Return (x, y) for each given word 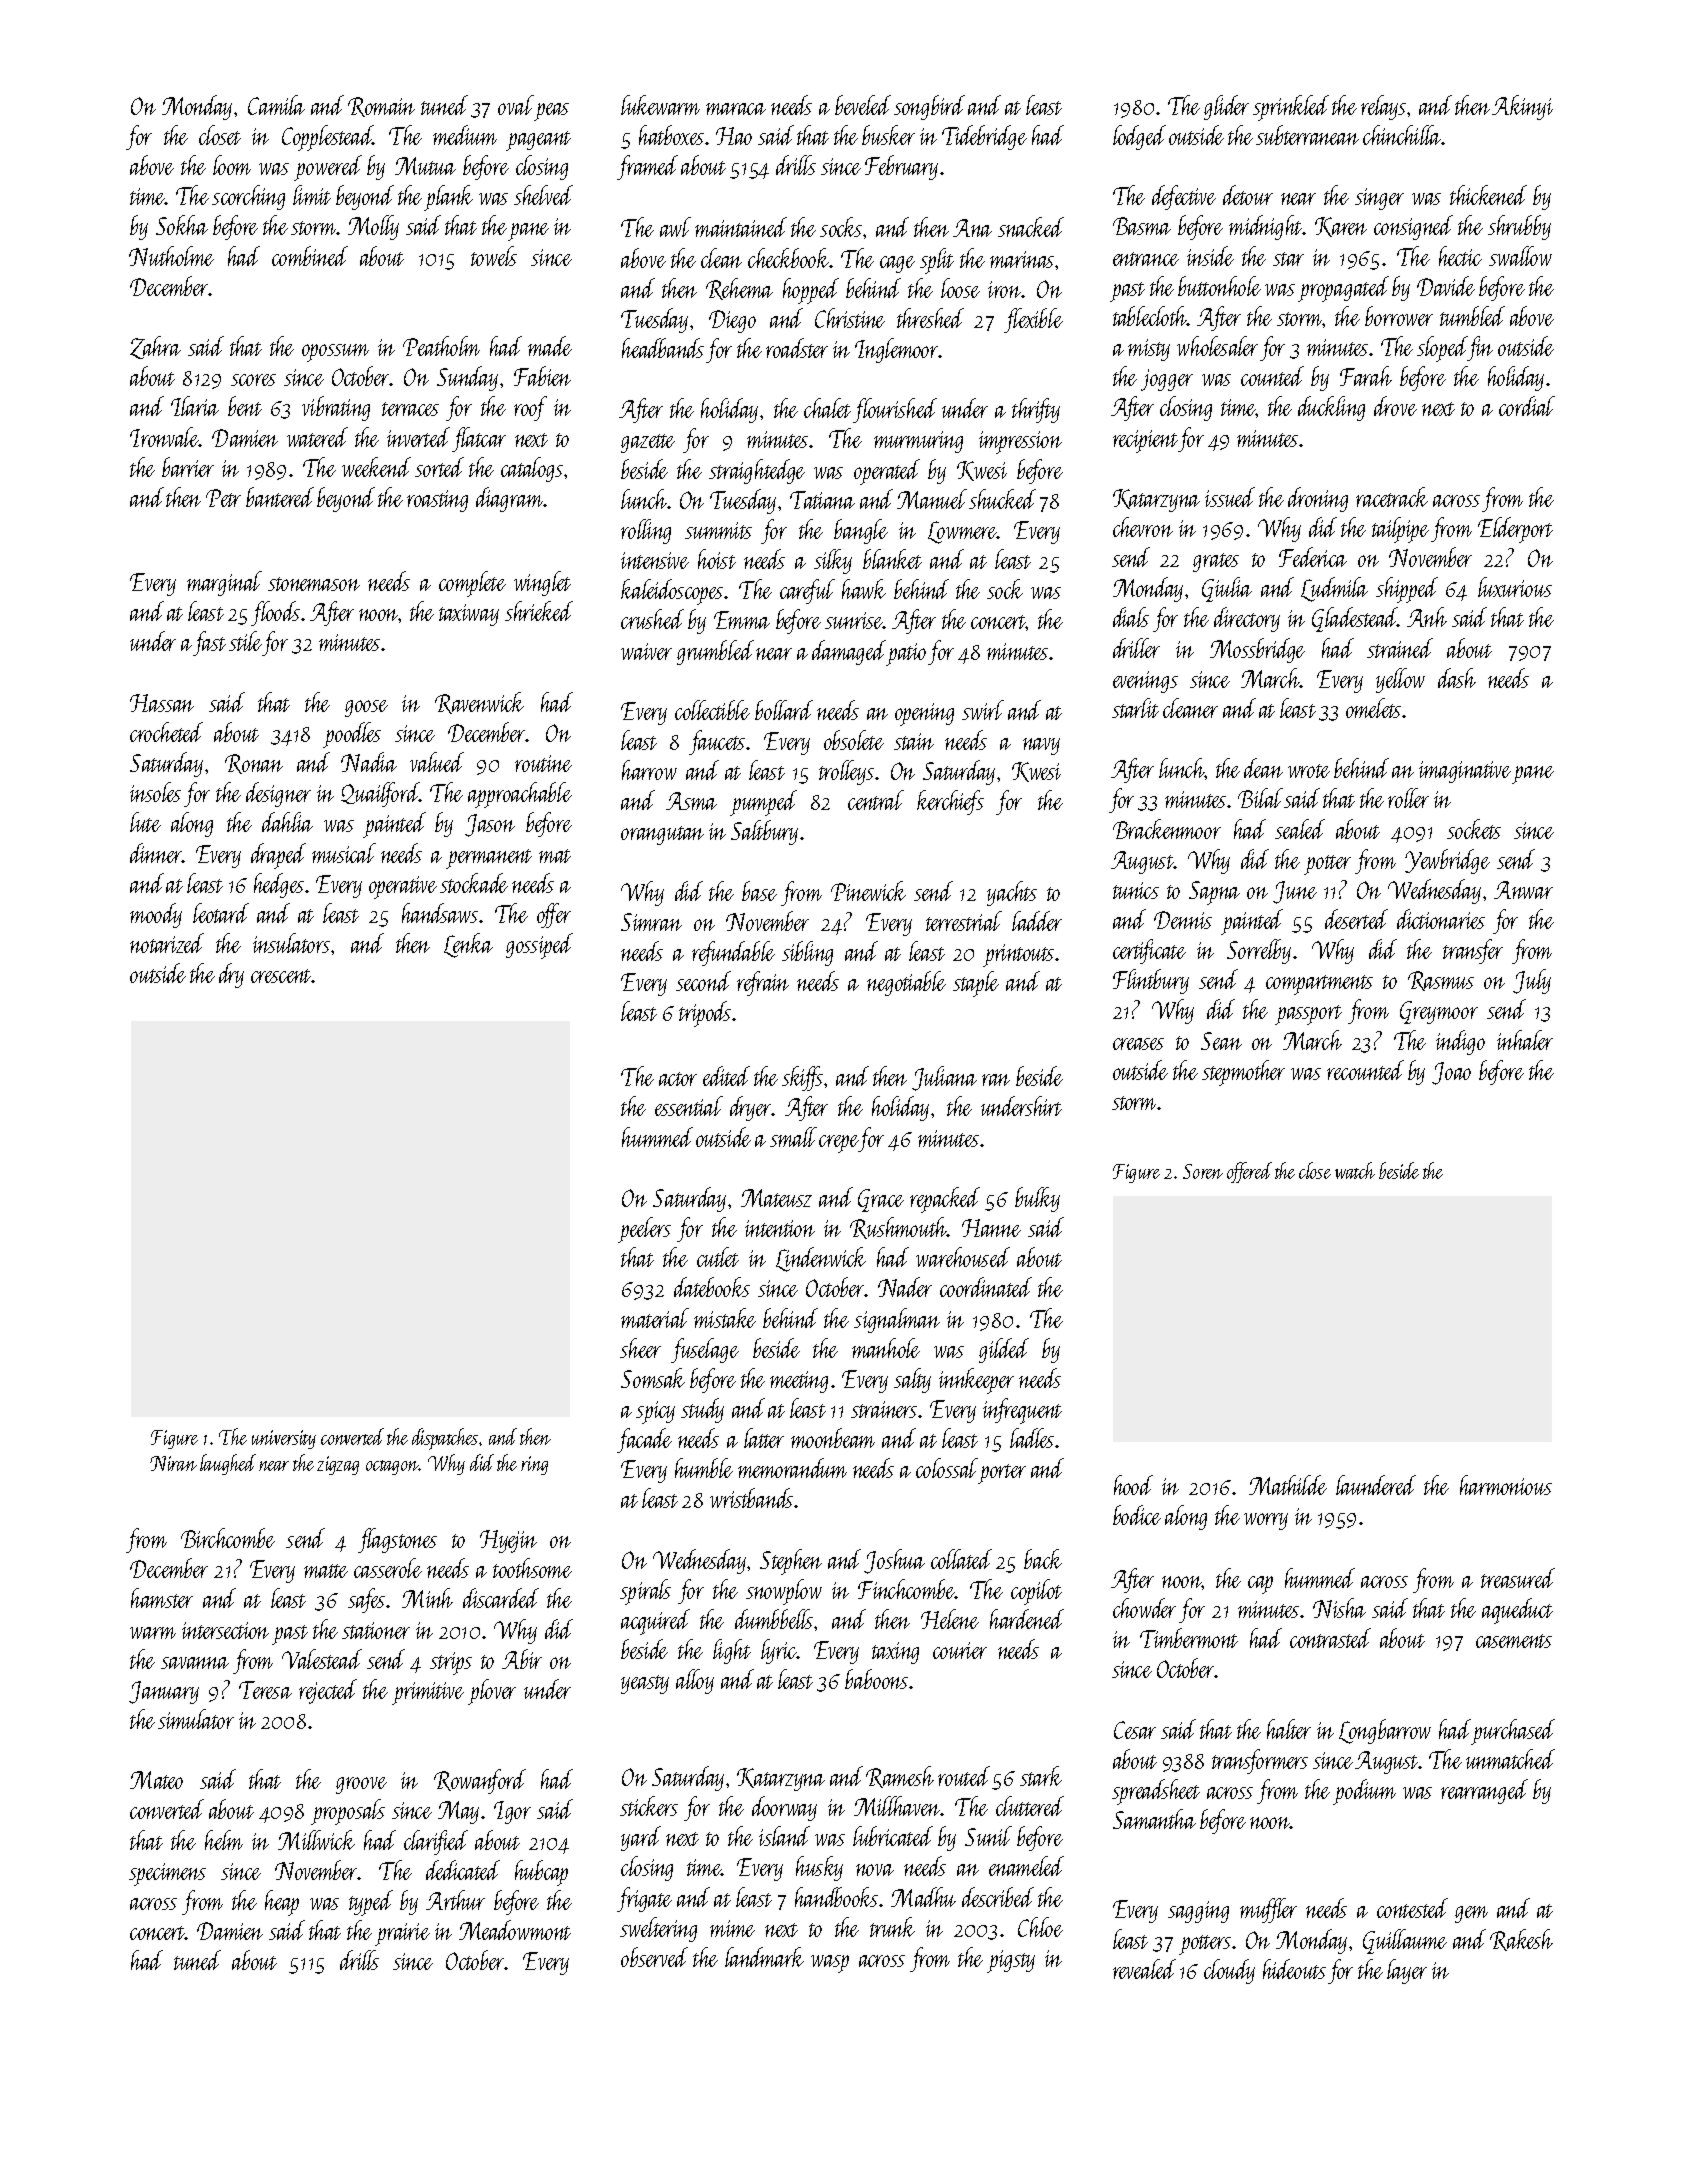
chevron (1143, 527)
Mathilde (1288, 1485)
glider (1226, 107)
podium (1364, 1792)
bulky (1037, 1199)
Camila (276, 105)
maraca (736, 109)
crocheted (166, 732)
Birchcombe (228, 1538)
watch (1355, 1170)
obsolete (854, 740)
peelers (644, 1230)
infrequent (1022, 1411)
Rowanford (480, 1781)
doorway (784, 1808)
